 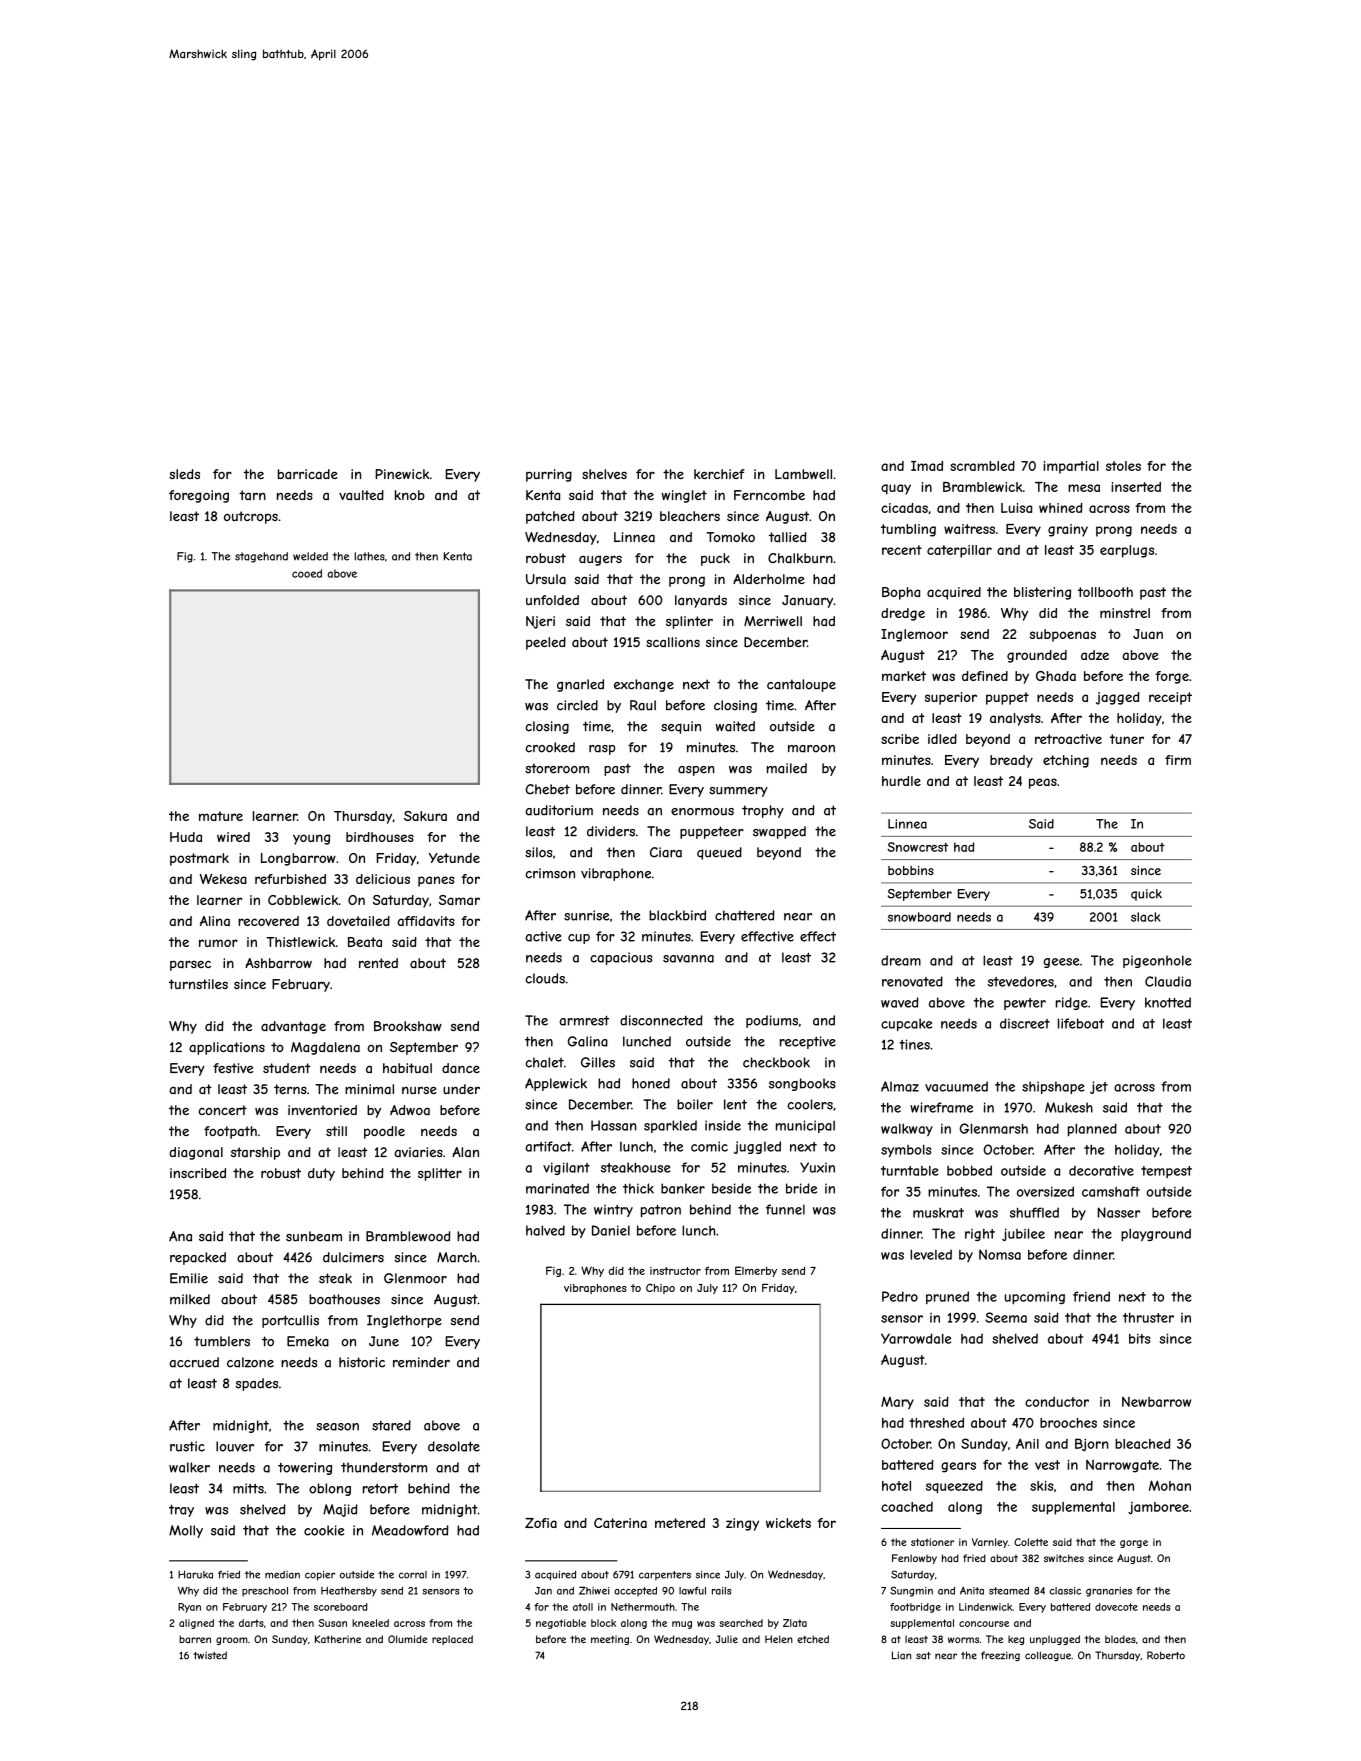 What do you see at coordinates (688, 959) in the document?
I see `savanna` at bounding box center [688, 959].
